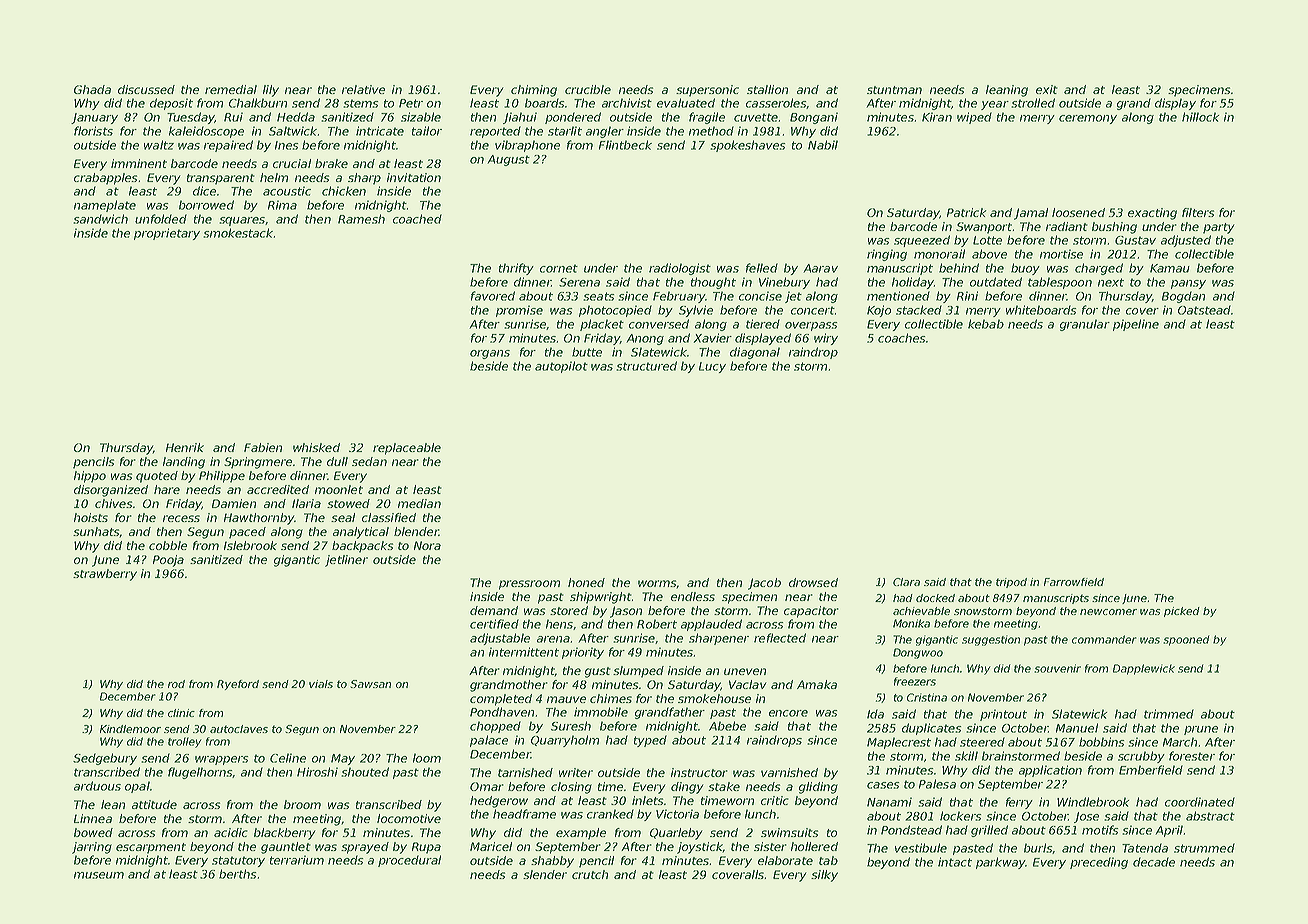 The height and width of the page is (924, 1308). I want to click on coaches, so click(902, 338).
